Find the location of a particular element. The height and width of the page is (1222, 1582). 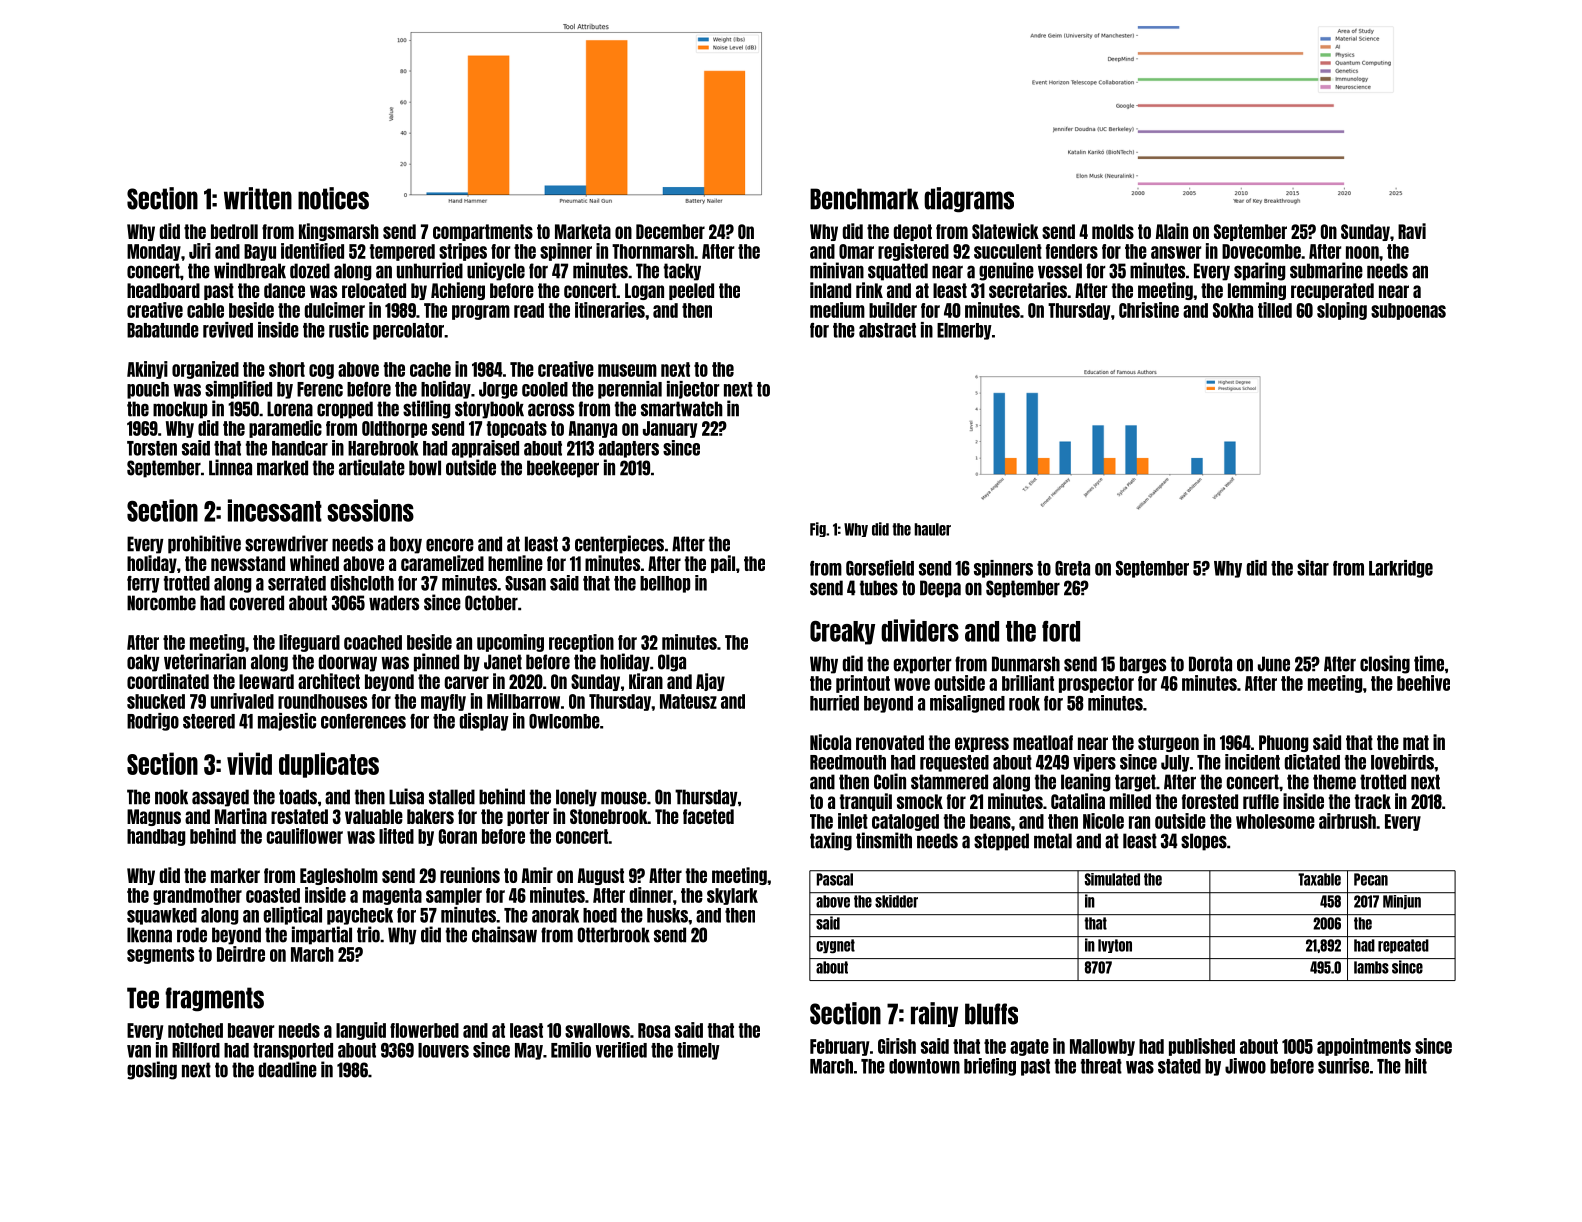

boxy is located at coordinates (406, 545).
